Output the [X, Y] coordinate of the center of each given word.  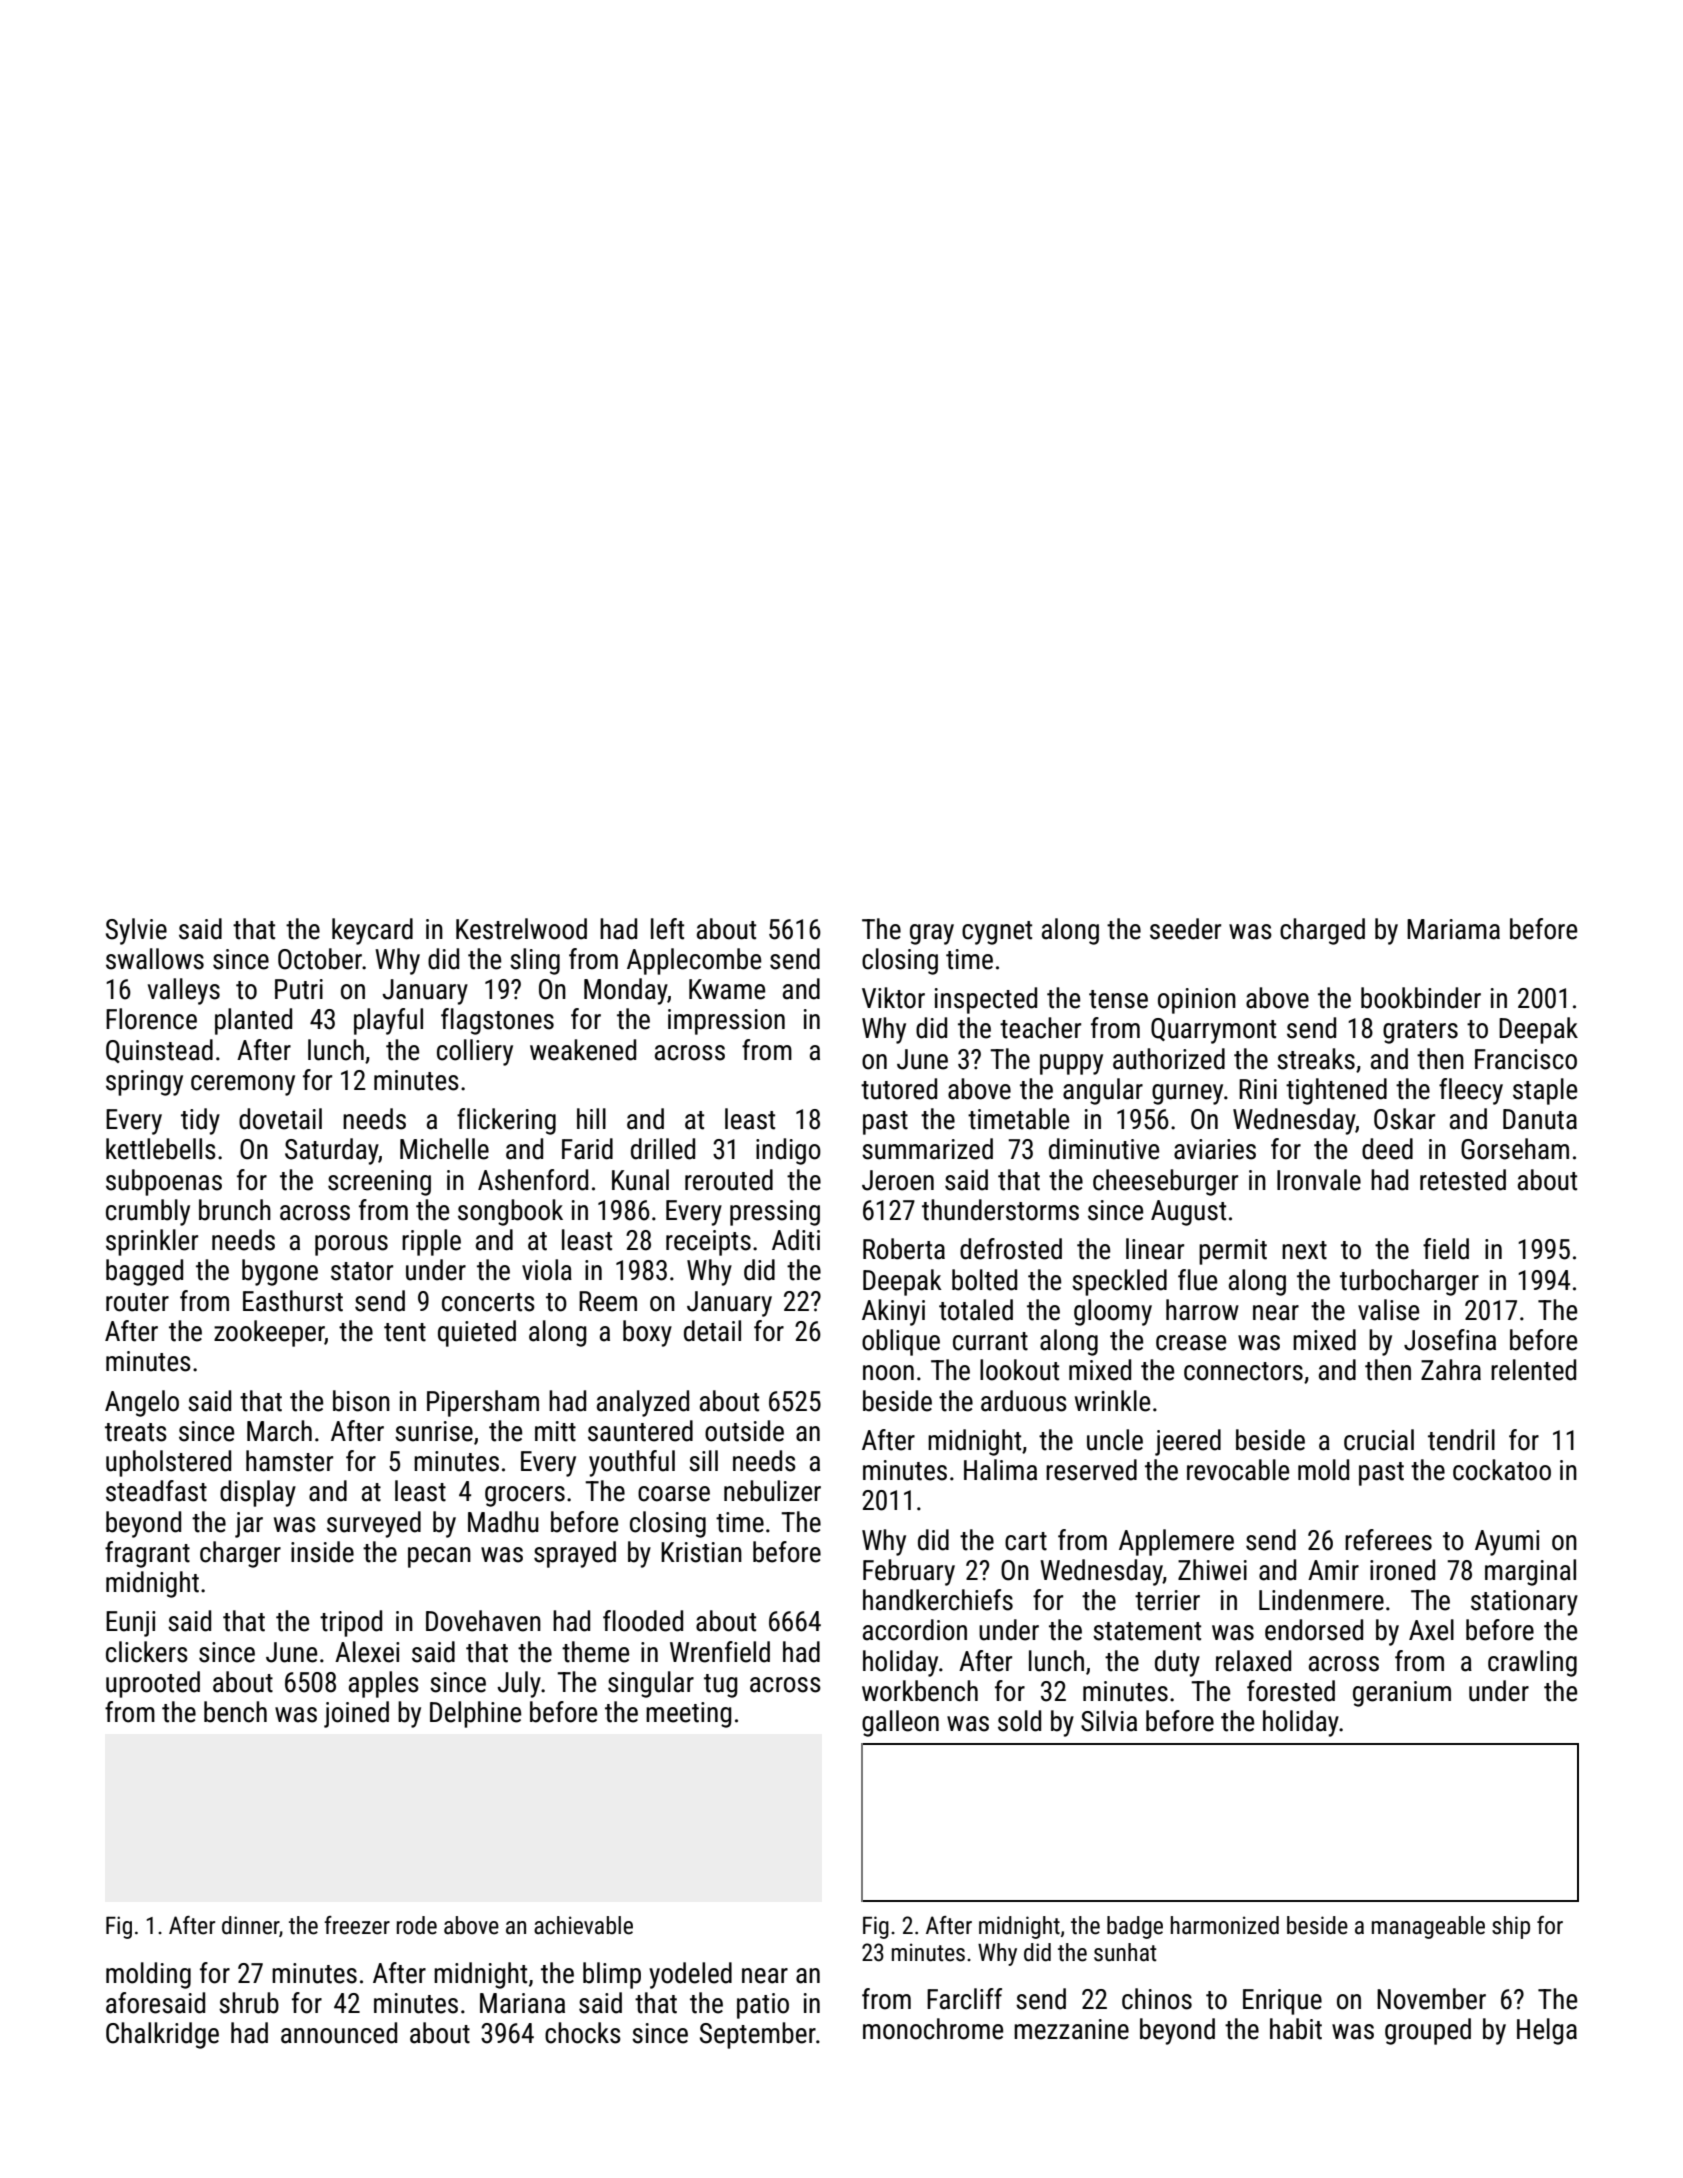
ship [1511, 1927]
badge [1135, 1927]
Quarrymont [1213, 1031]
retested [1463, 1180]
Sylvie [136, 931]
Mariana [522, 2003]
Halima [1000, 1470]
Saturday [331, 1151]
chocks [583, 2033]
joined [356, 1714]
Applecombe [694, 961]
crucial [1379, 1440]
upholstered [168, 1463]
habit [1296, 2029]
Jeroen [898, 1180]
